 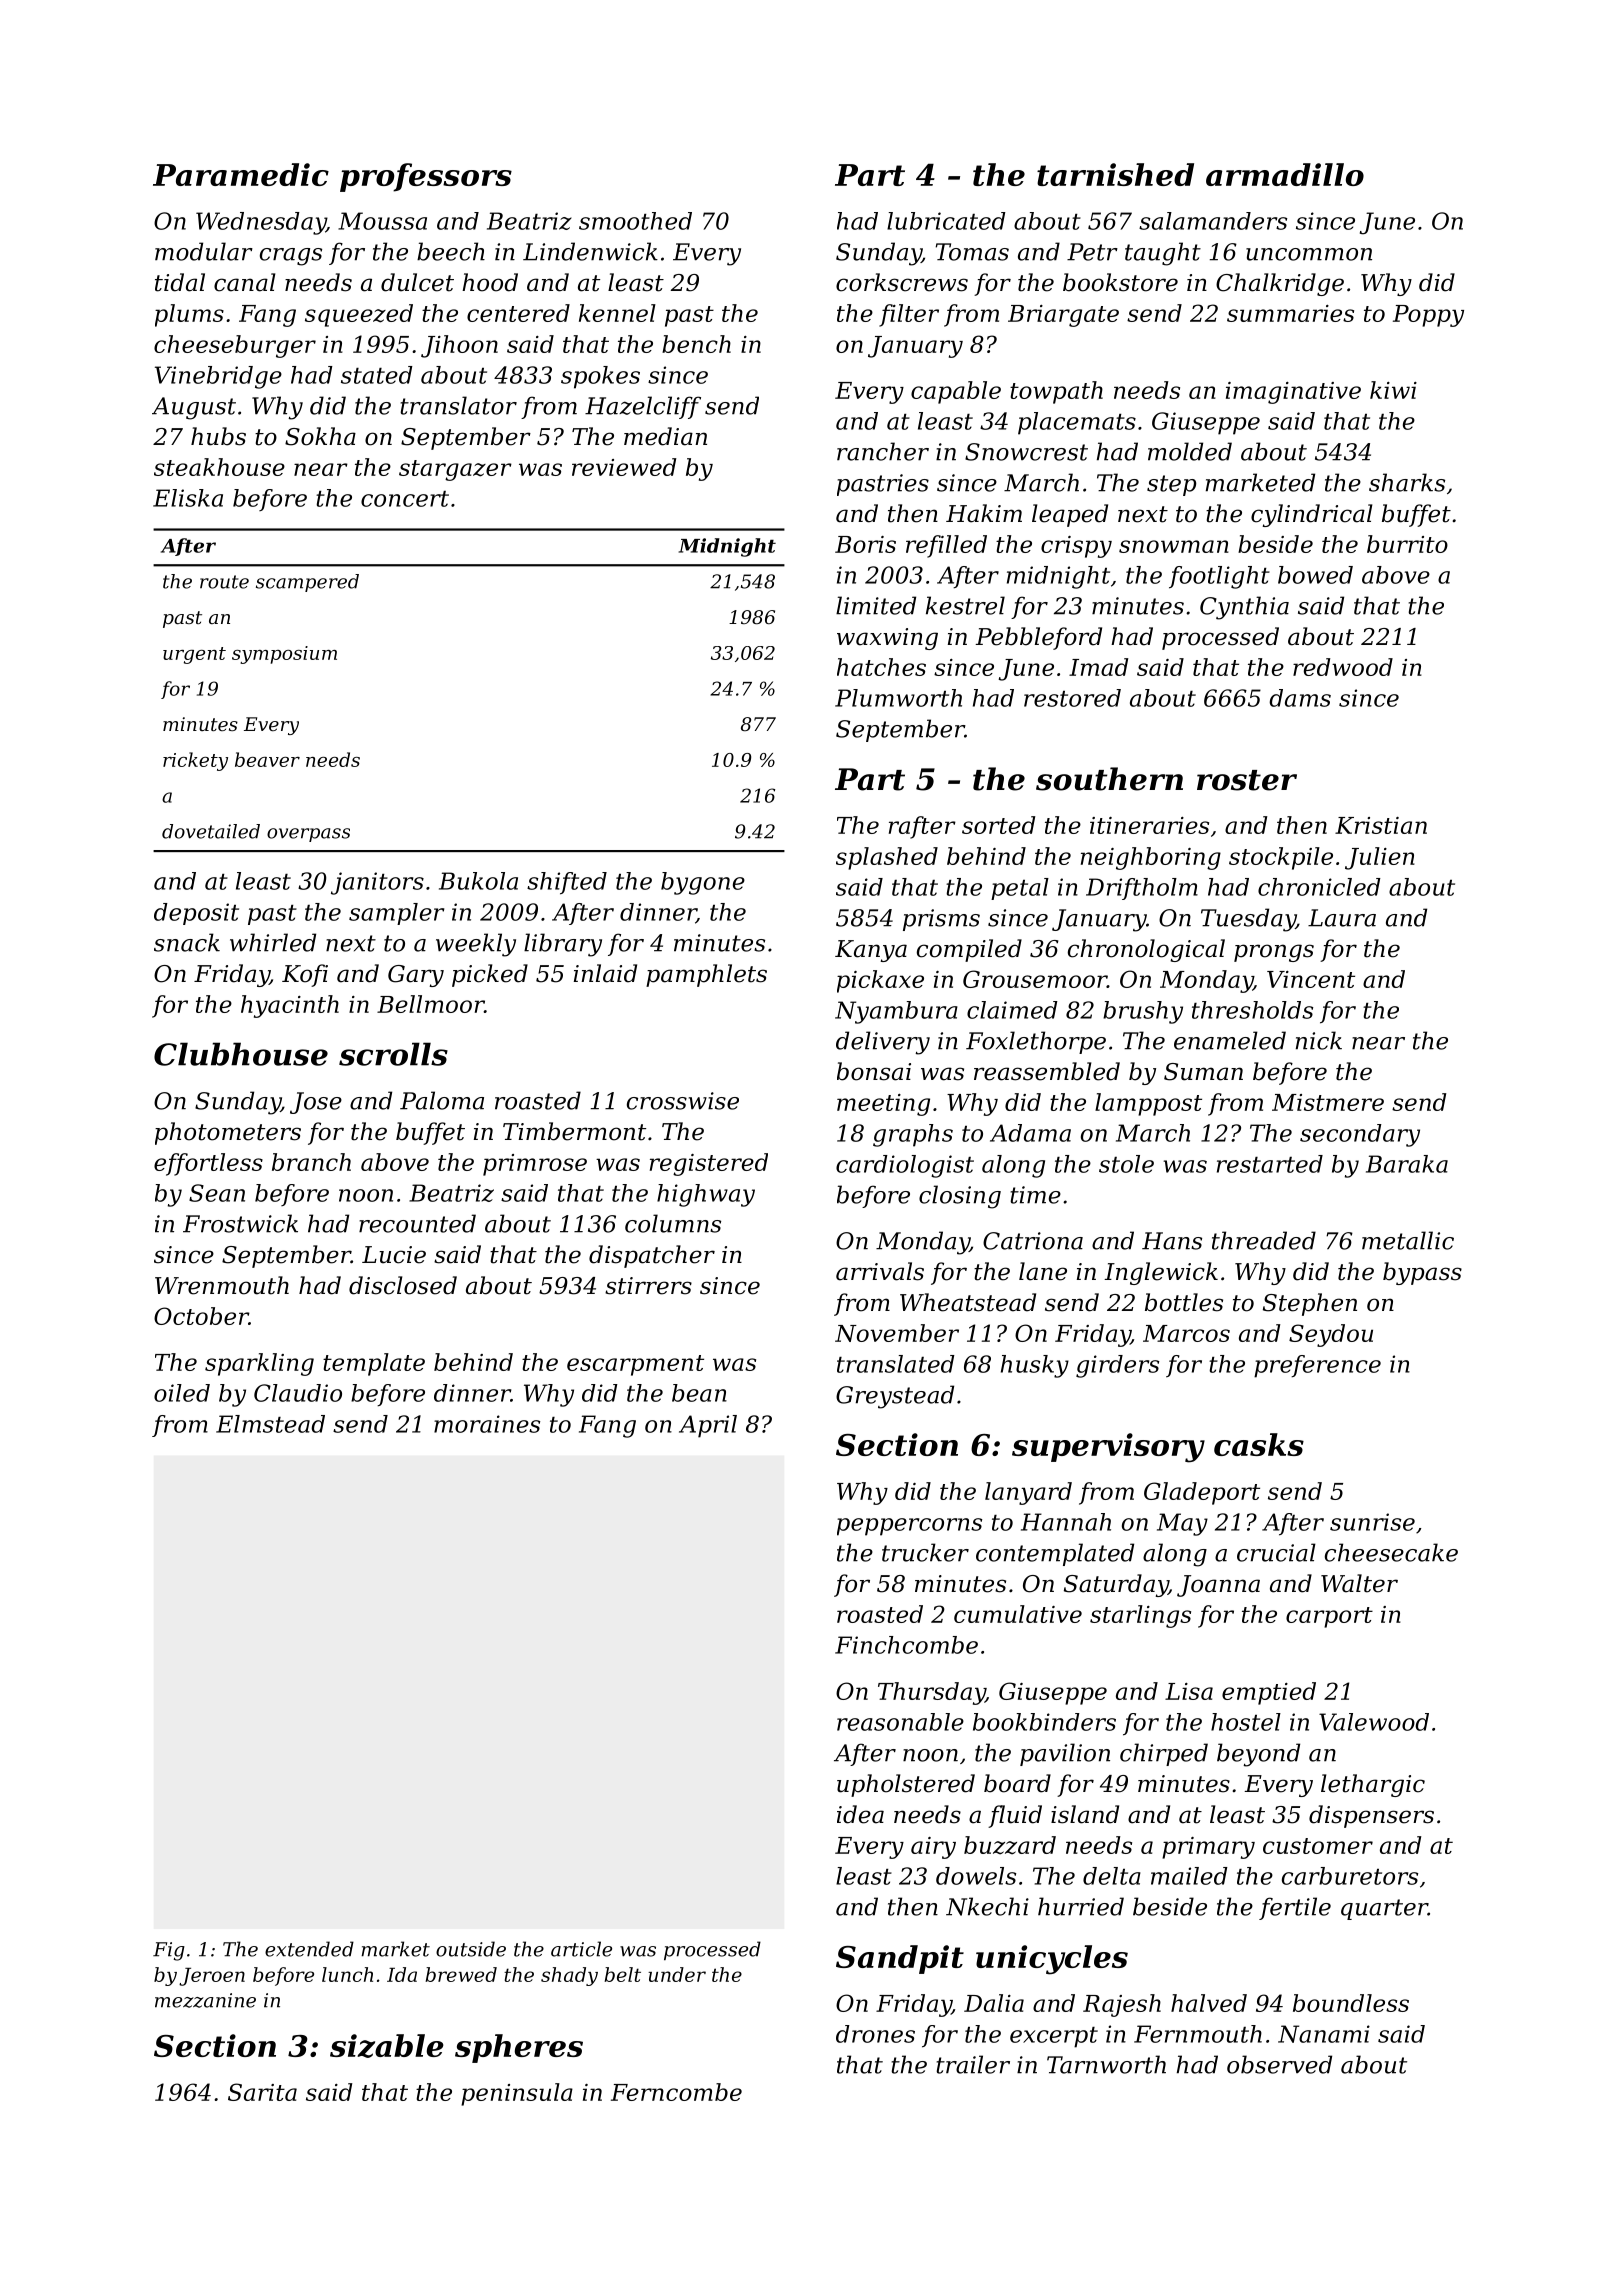 What do you see at coordinates (1038, 638) in the image?
I see `Pebbleford` at bounding box center [1038, 638].
